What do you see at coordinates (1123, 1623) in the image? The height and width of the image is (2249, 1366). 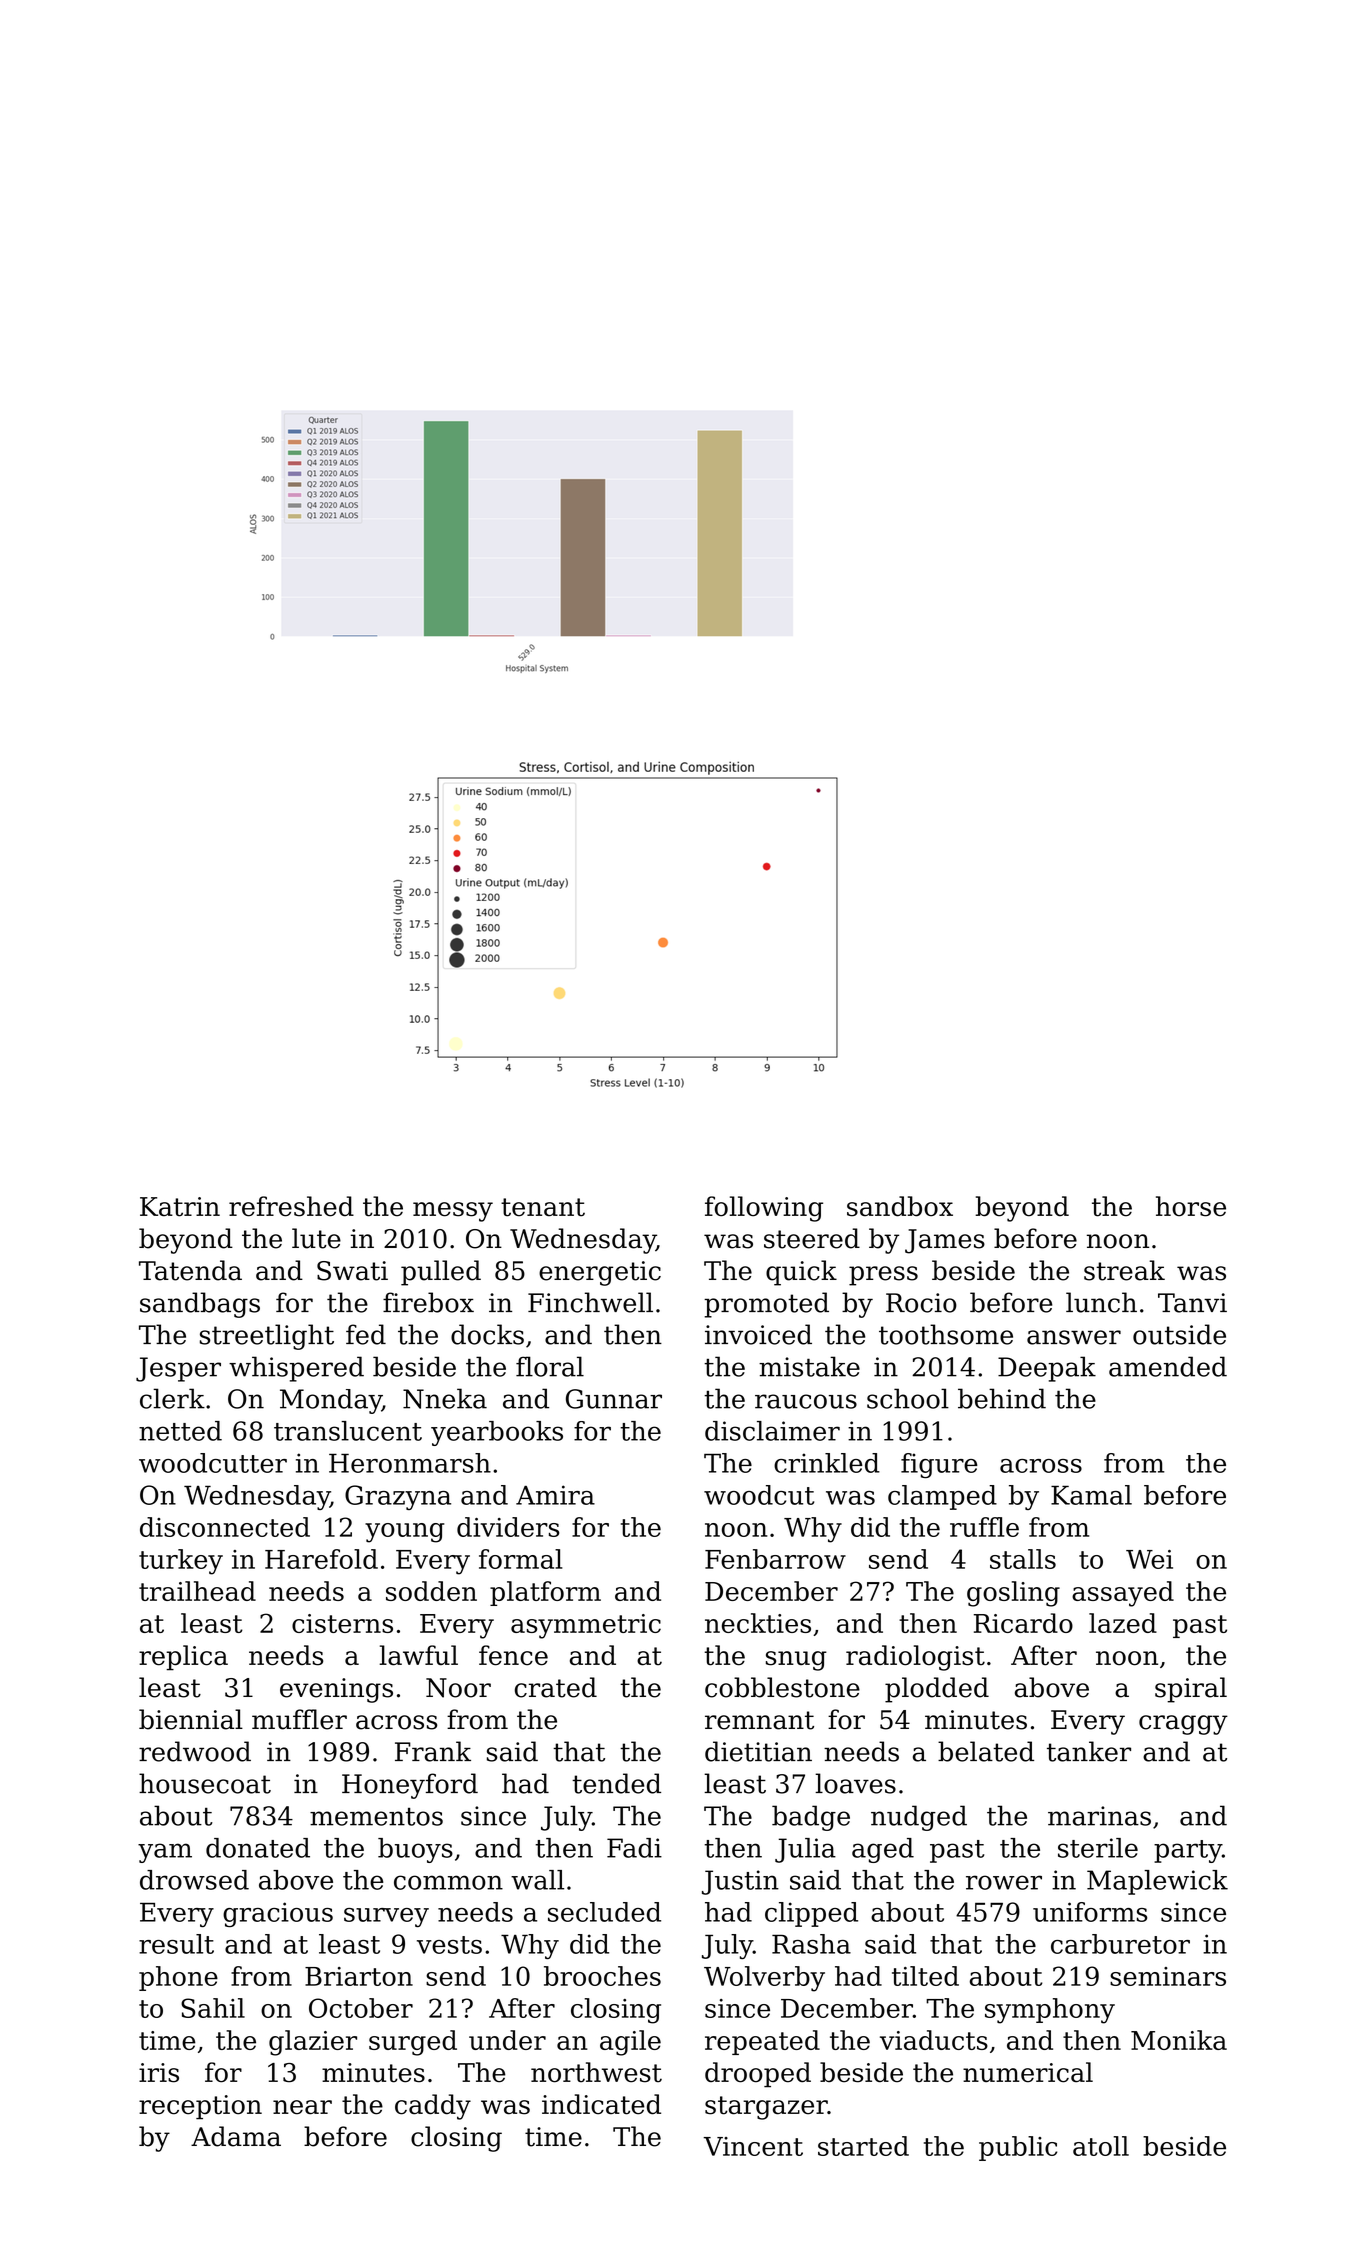 I see `lazed` at bounding box center [1123, 1623].
